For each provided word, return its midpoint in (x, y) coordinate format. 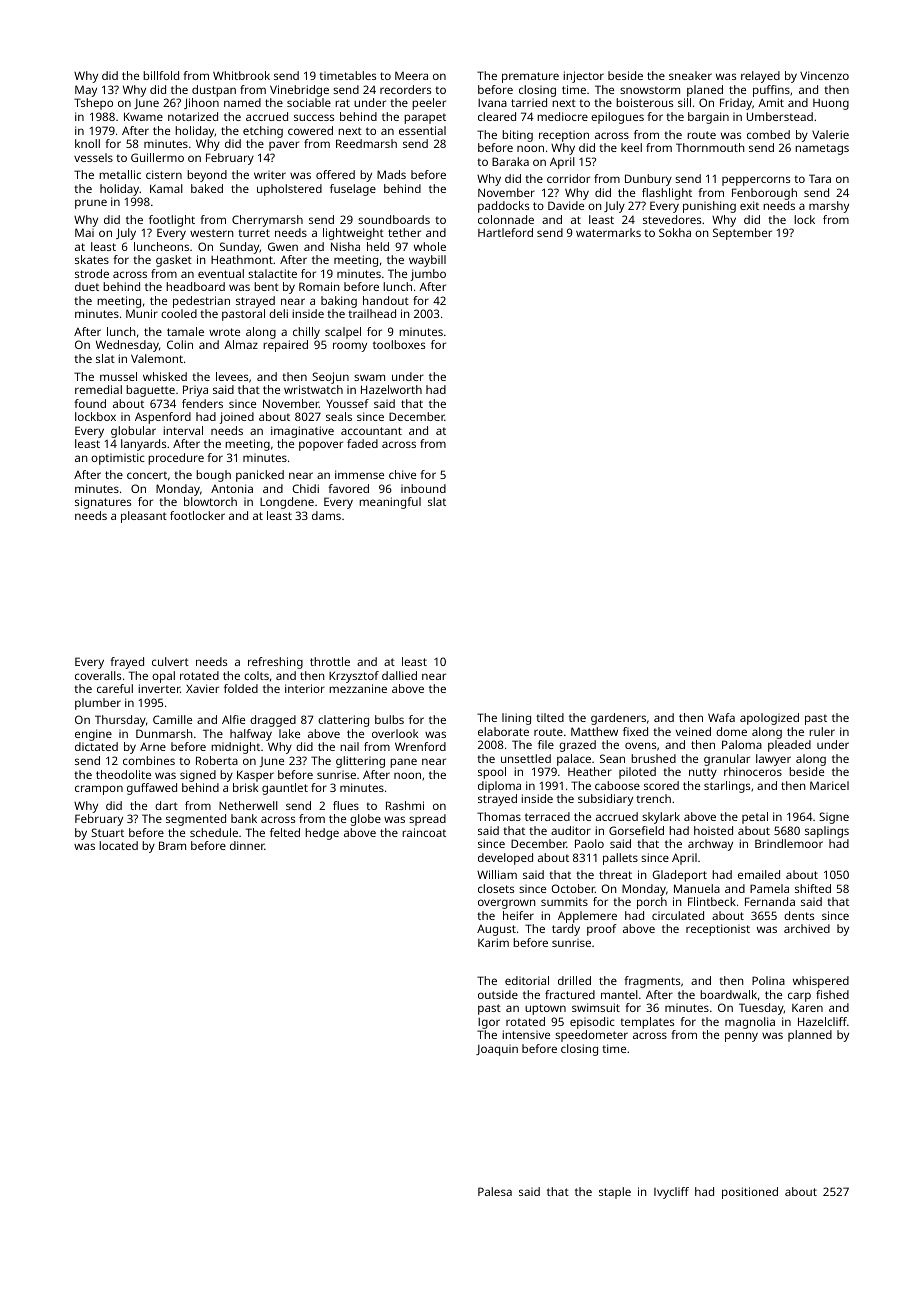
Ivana (492, 103)
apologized (769, 719)
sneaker (690, 75)
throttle (330, 661)
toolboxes (399, 344)
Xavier (202, 688)
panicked (260, 476)
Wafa (721, 717)
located (118, 845)
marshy (829, 207)
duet (87, 286)
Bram (172, 845)
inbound (423, 488)
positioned (750, 1193)
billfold (161, 75)
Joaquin (497, 1050)
